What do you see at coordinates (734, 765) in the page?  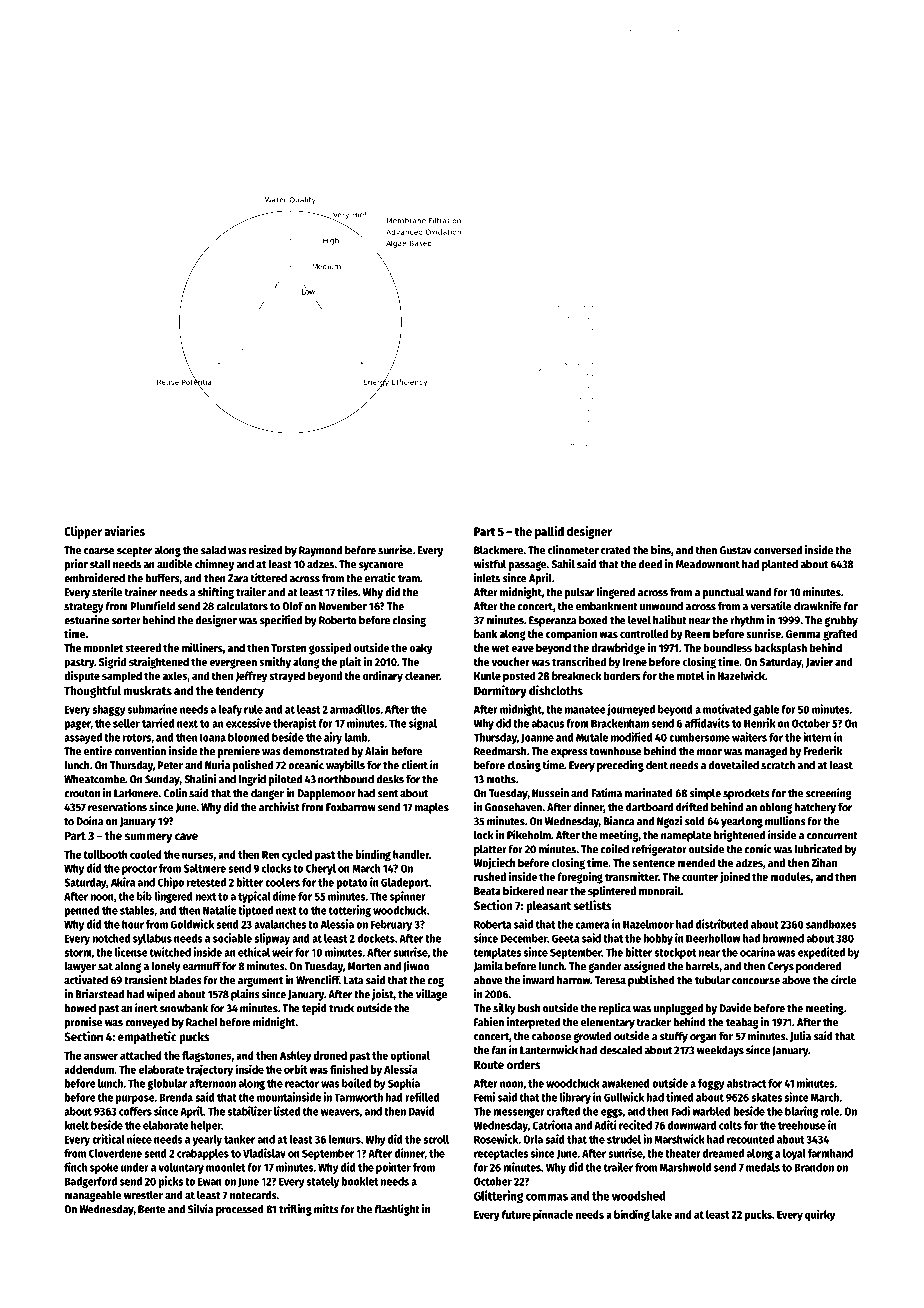 I see `dovetailed` at bounding box center [734, 765].
